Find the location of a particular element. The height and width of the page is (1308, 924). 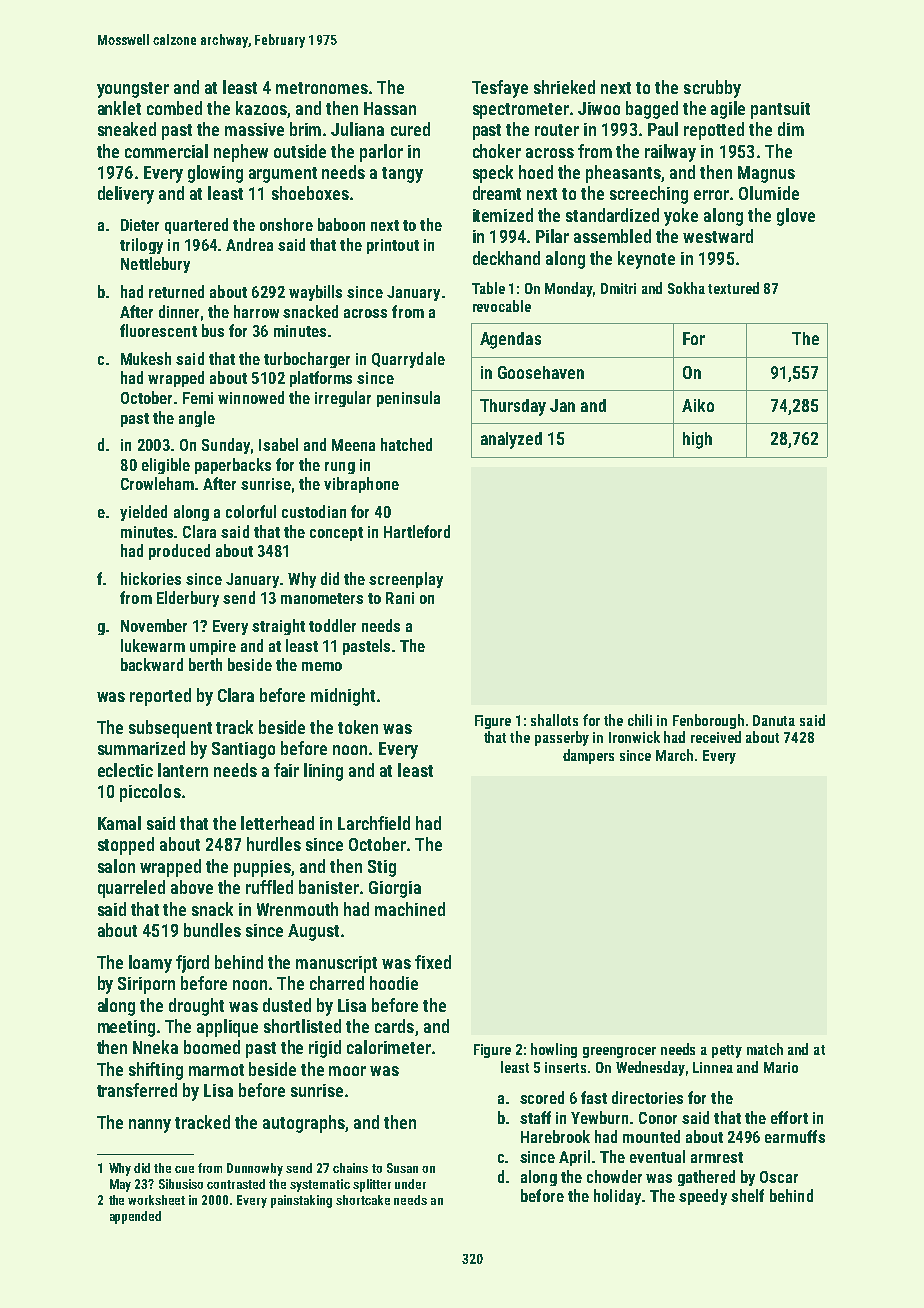

bundles is located at coordinates (212, 930).
